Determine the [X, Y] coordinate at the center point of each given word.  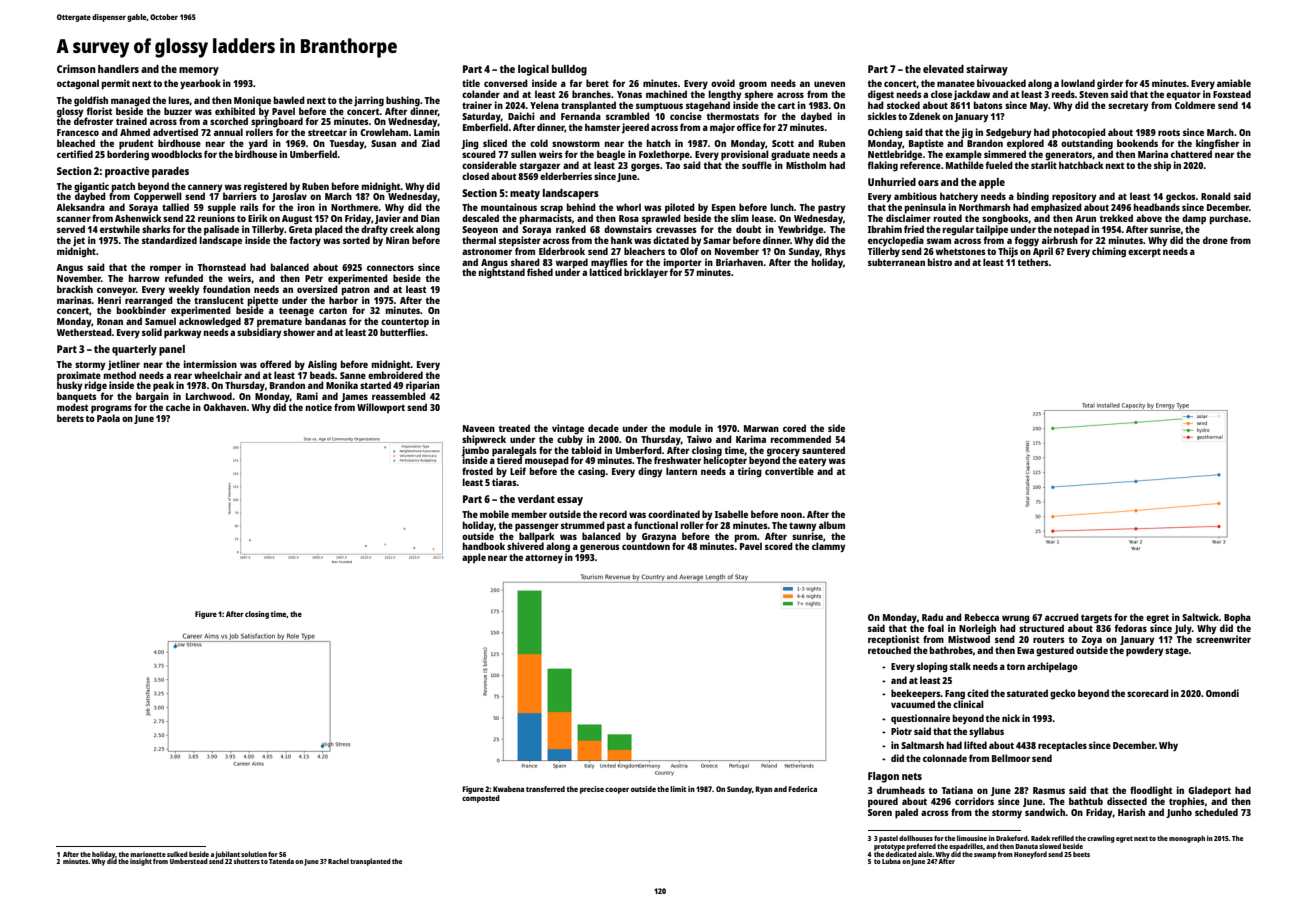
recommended [801, 439]
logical [533, 70]
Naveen [479, 428]
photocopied [1079, 133]
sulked [177, 854]
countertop [405, 322]
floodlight [1151, 791]
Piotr [901, 731]
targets [1096, 618]
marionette [148, 854]
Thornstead [222, 267]
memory [199, 71]
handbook [484, 546]
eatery [812, 461]
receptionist [893, 640]
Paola [108, 418]
